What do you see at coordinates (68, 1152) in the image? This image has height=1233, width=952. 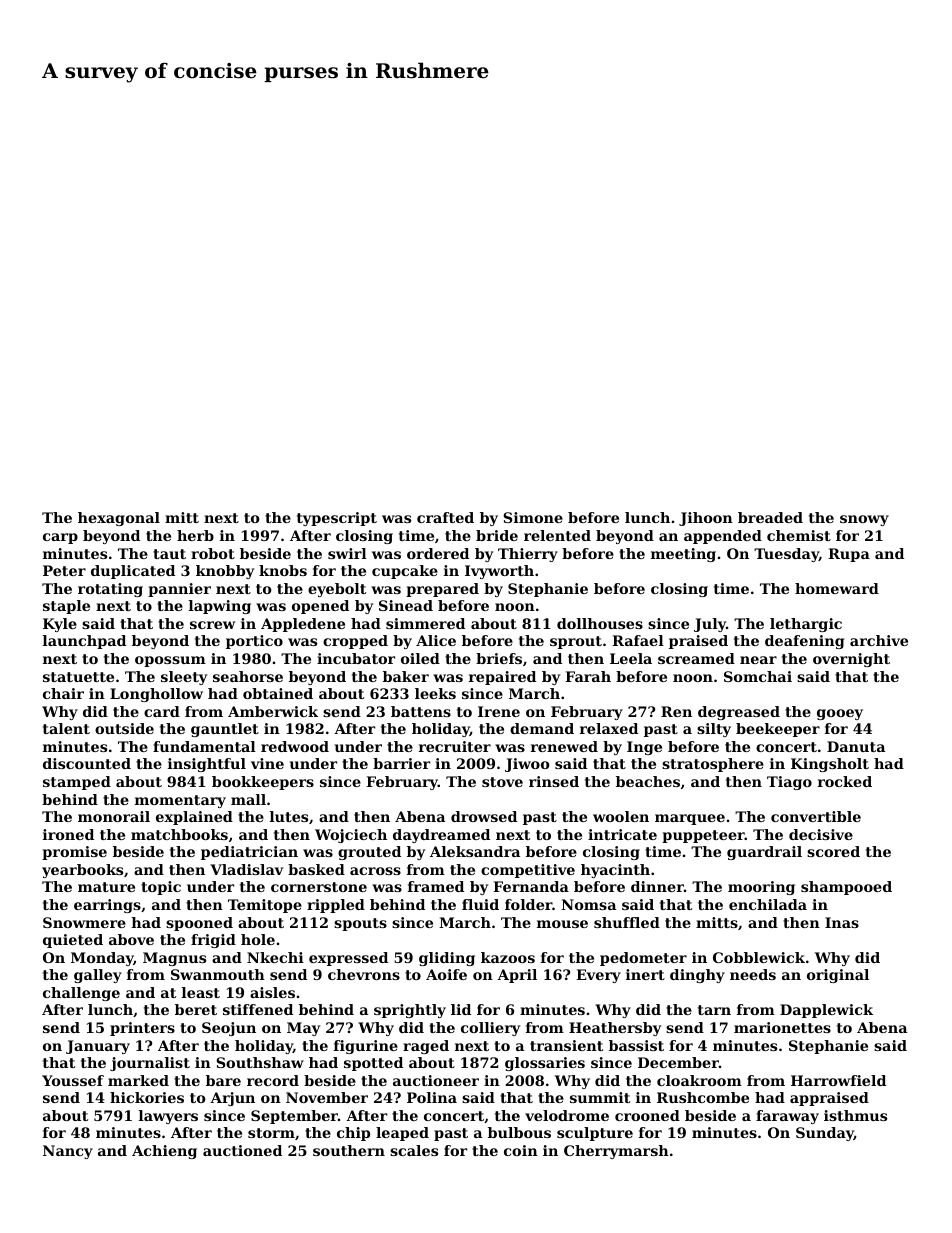 I see `Nancy` at bounding box center [68, 1152].
